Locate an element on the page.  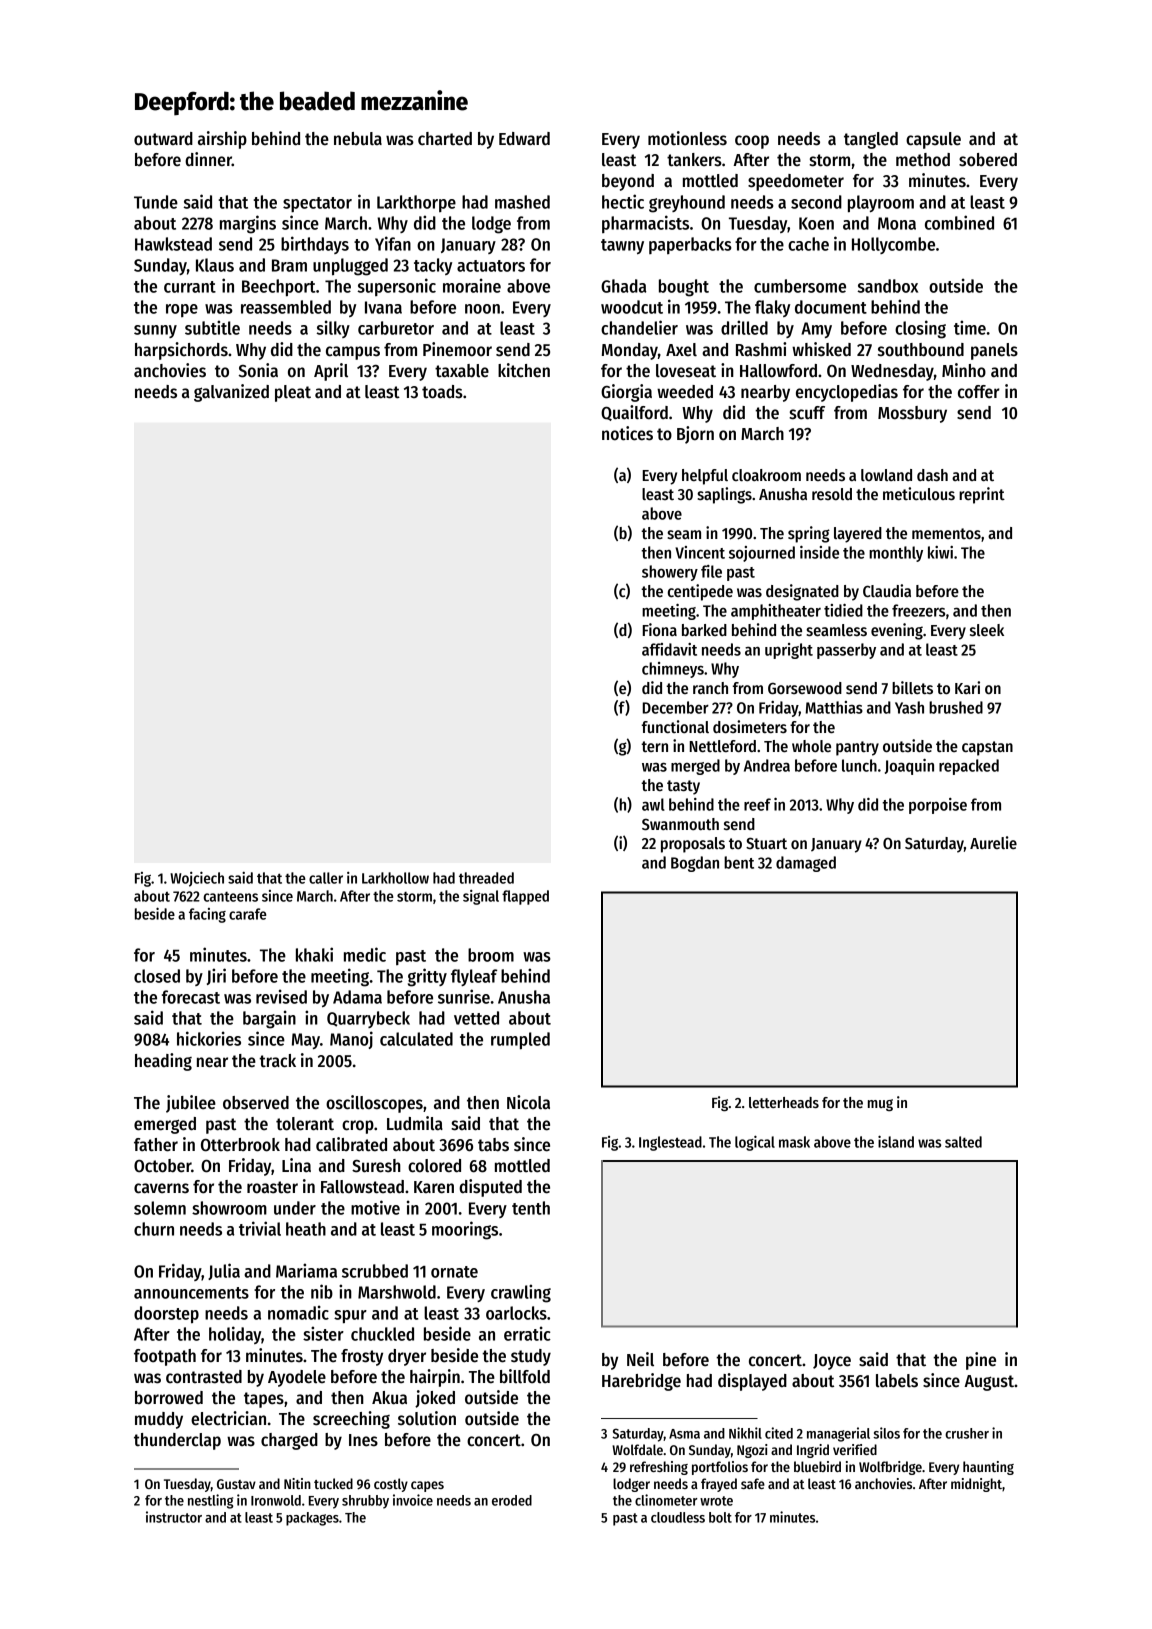
motionless is located at coordinates (687, 138).
